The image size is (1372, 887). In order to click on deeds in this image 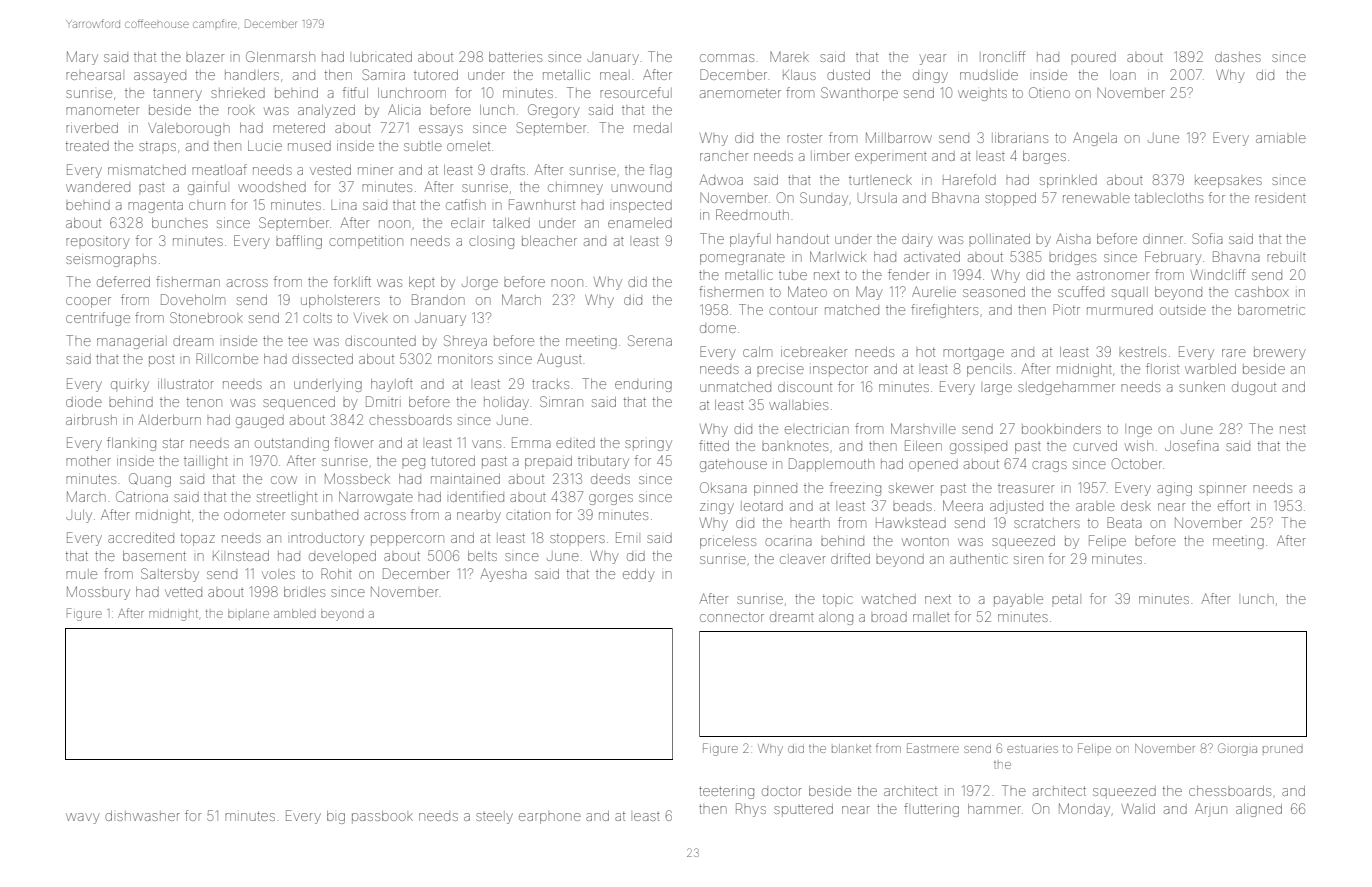, I will do `click(610, 479)`.
